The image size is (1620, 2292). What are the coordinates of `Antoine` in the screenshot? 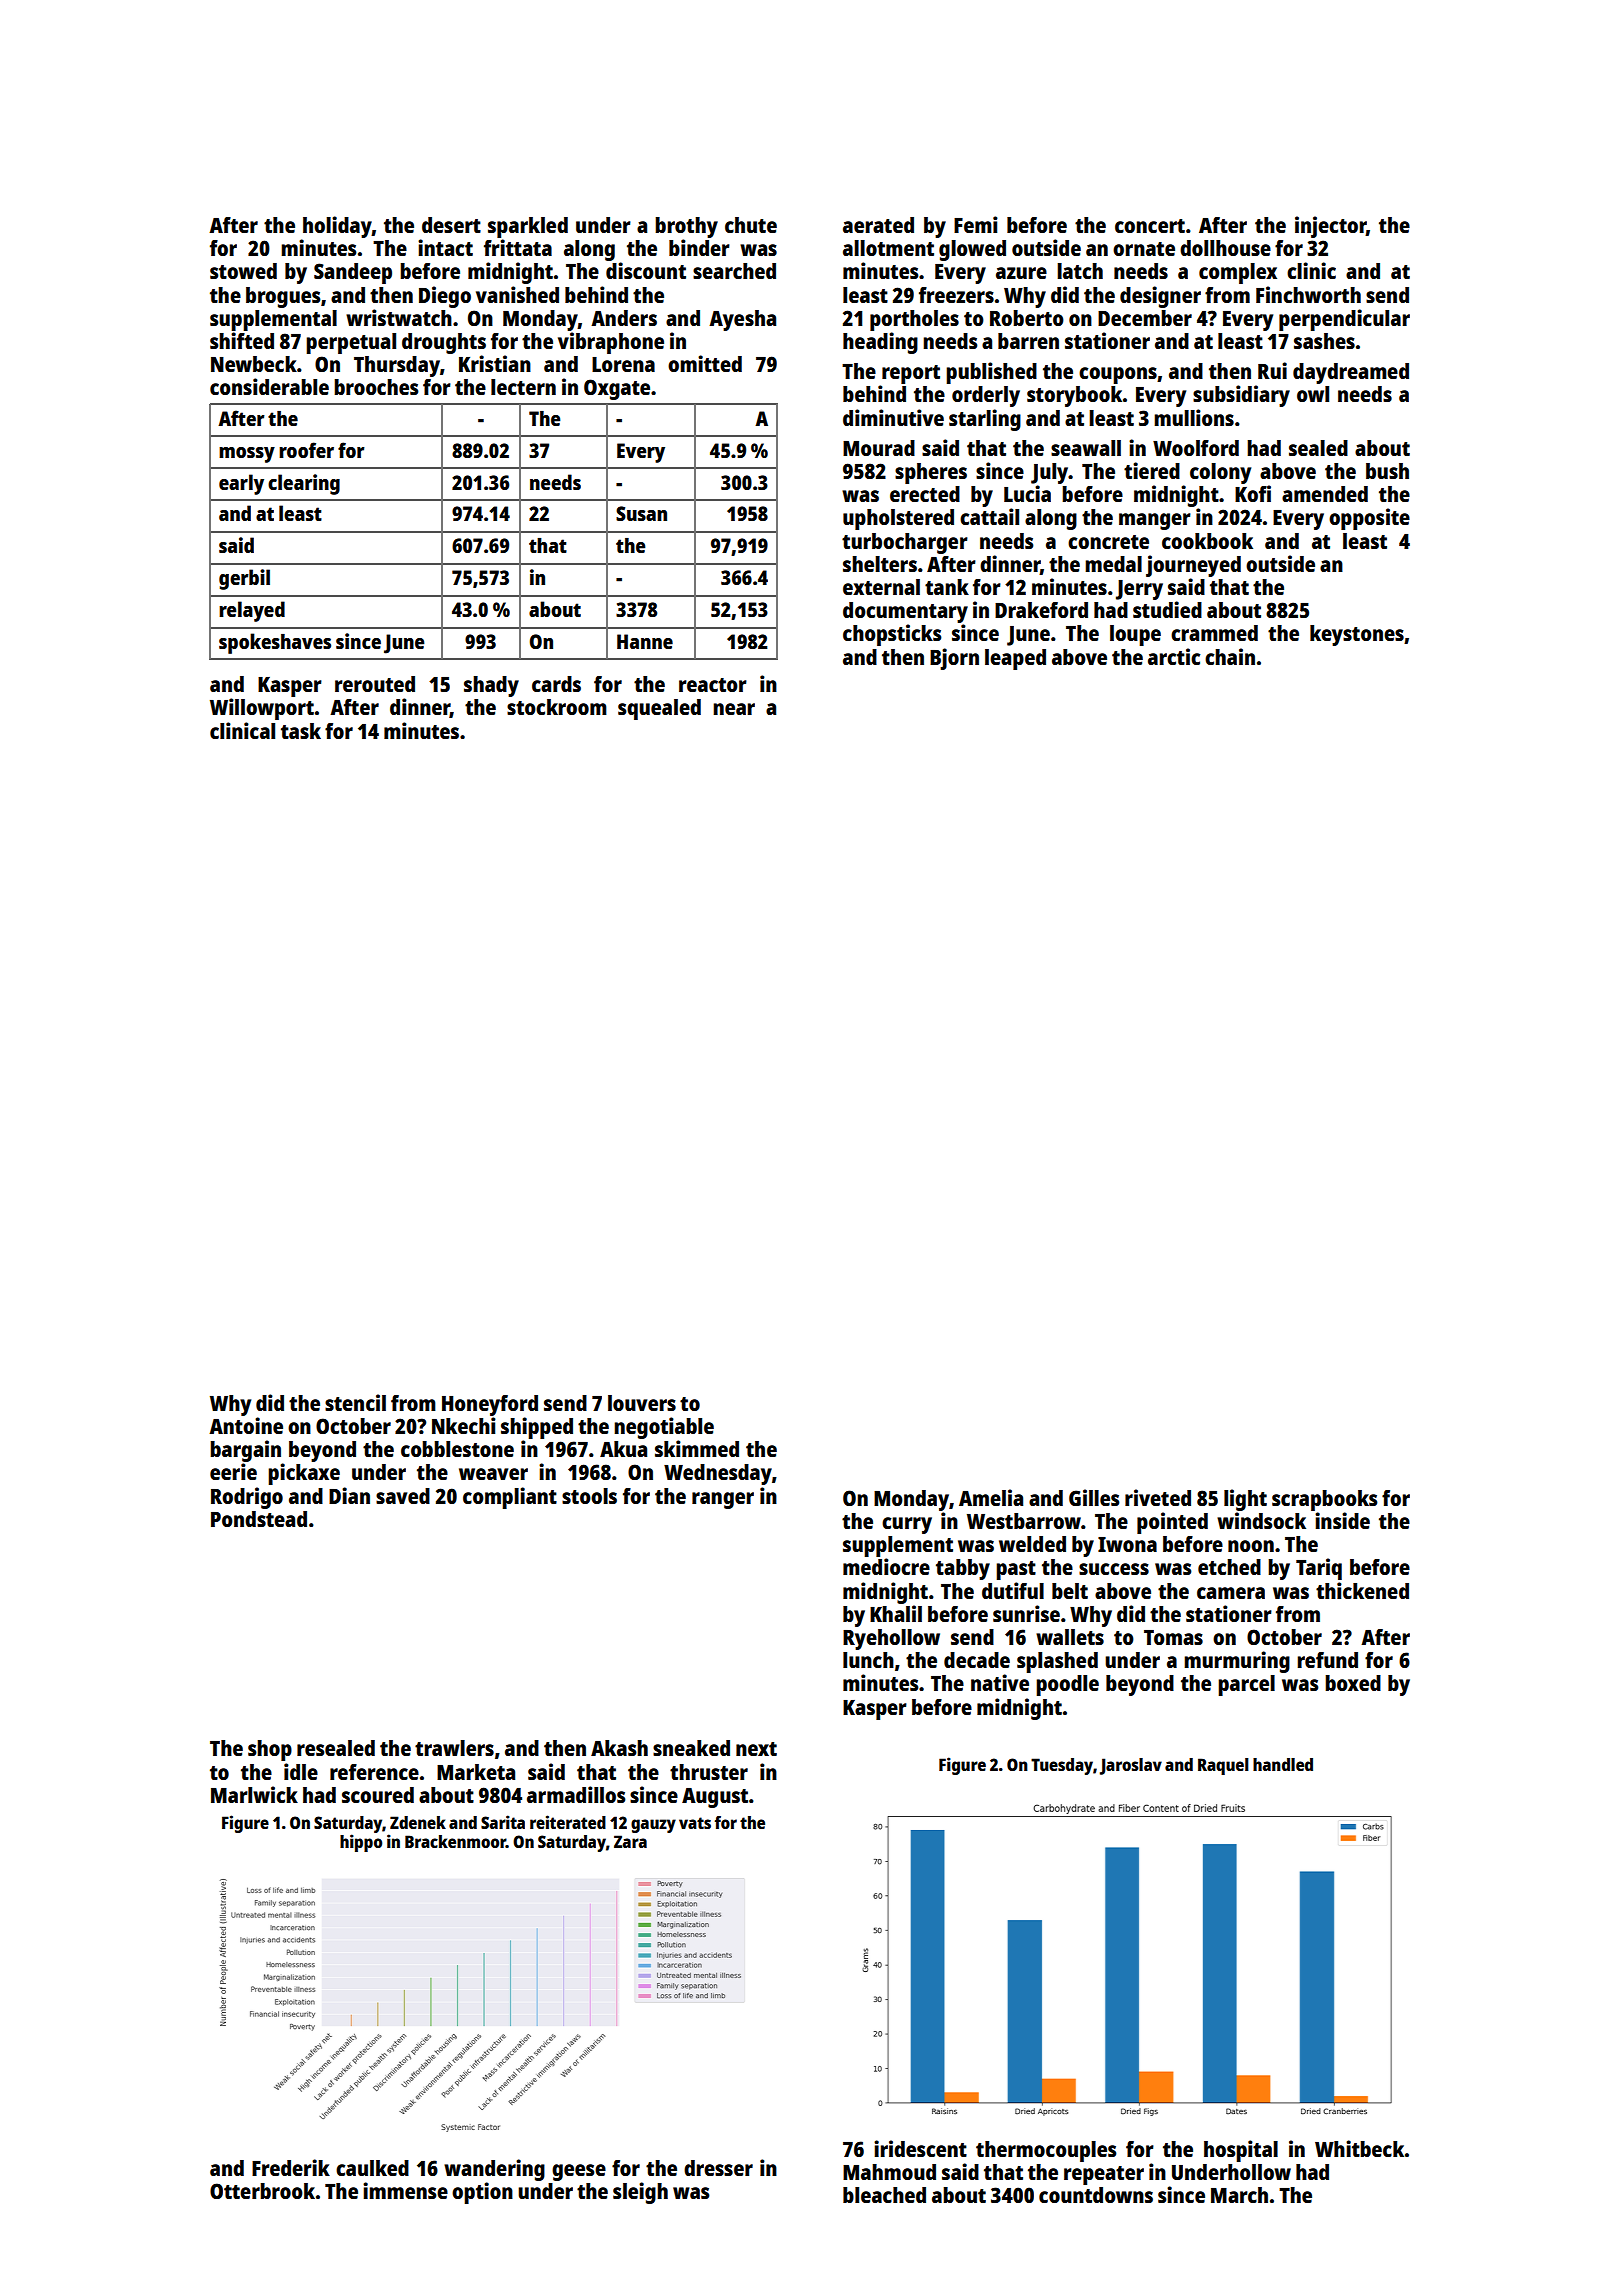 It's located at (246, 1425).
